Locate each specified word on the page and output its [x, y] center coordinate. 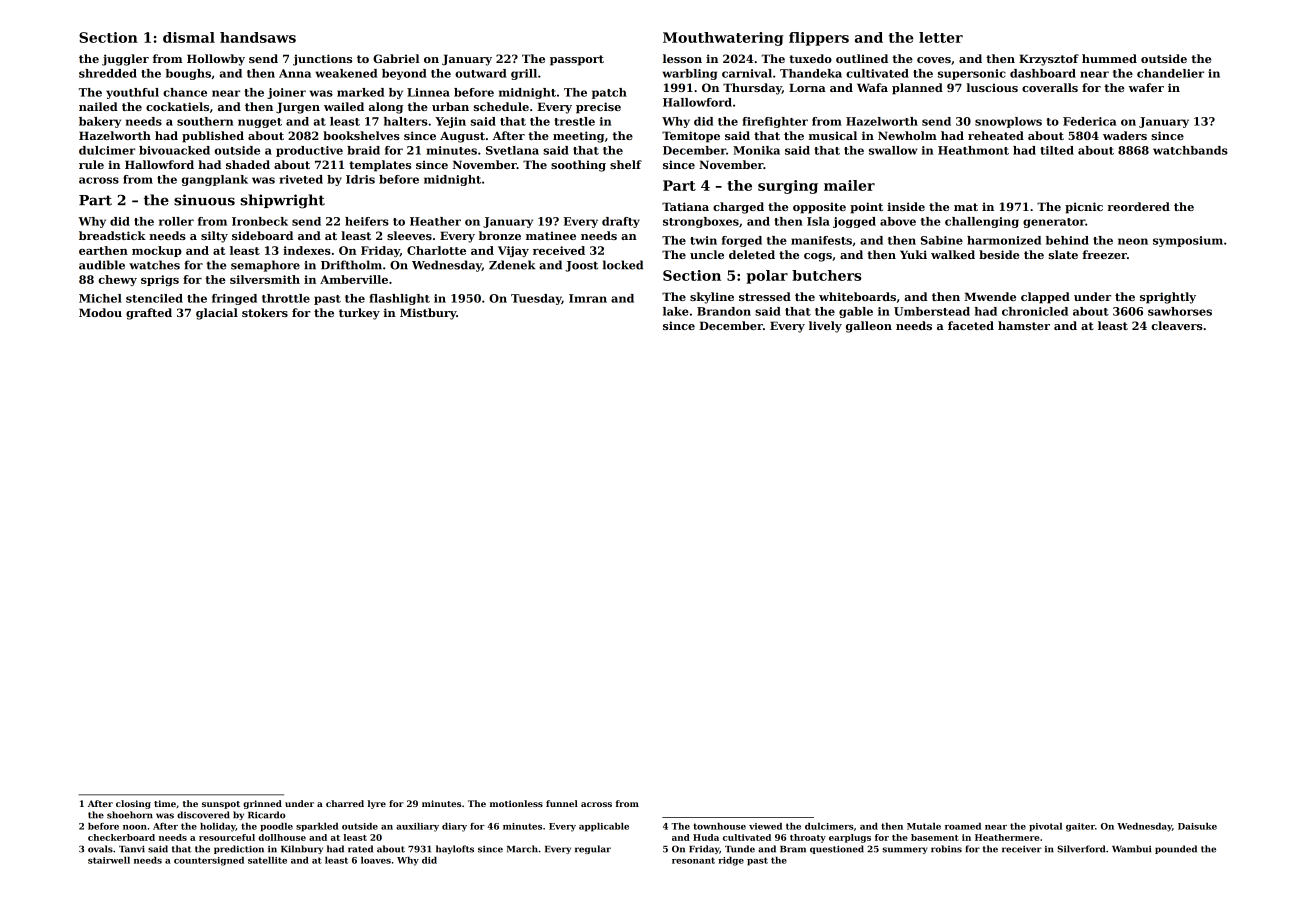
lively [825, 327]
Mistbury [428, 314]
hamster [1024, 325]
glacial [217, 314]
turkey [359, 314]
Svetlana [512, 150]
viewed [765, 826]
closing [133, 804]
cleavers [1177, 325]
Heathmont [973, 150]
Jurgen [298, 108]
